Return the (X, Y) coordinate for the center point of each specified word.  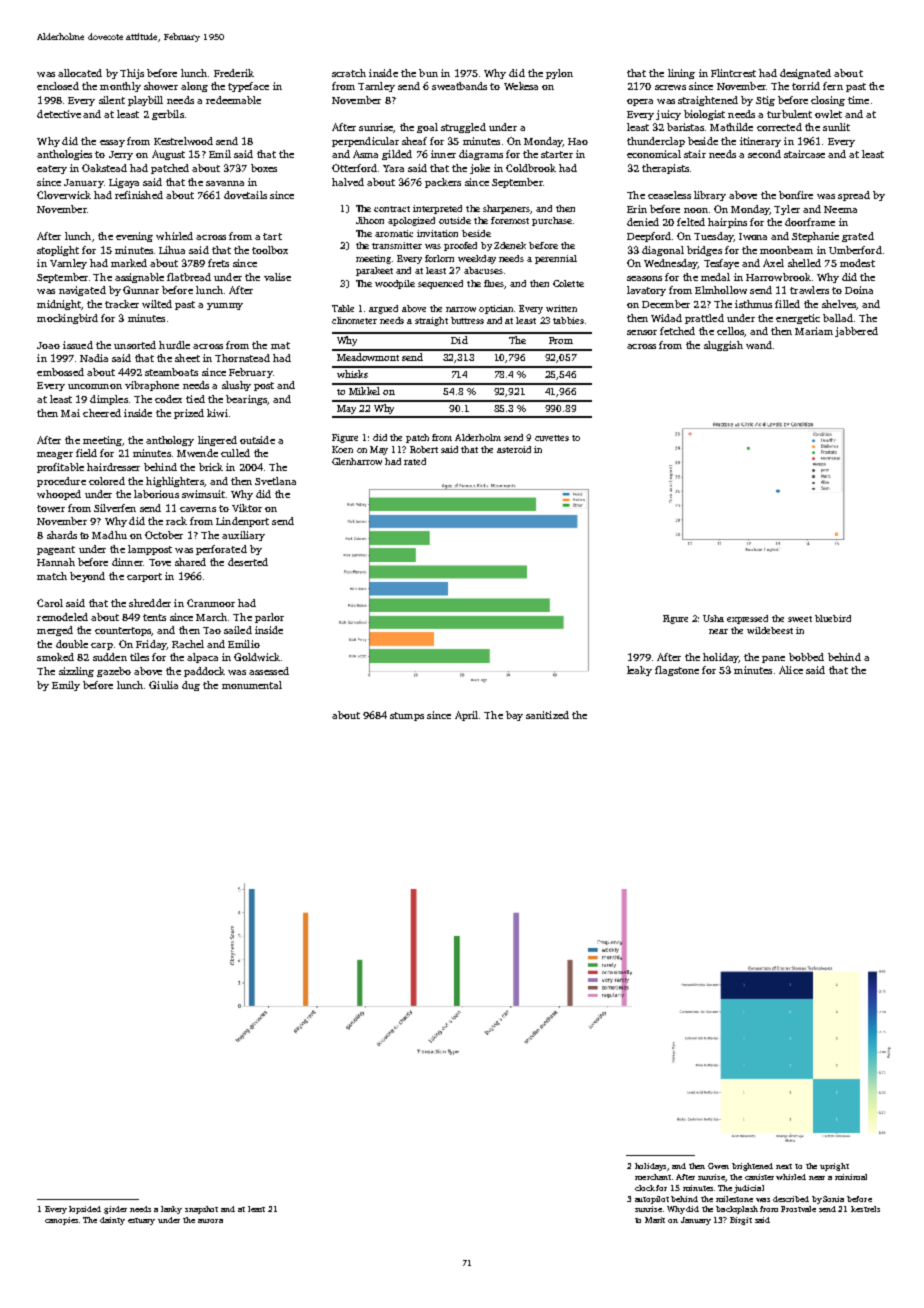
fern (833, 86)
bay (514, 716)
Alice (791, 670)
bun (428, 73)
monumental (252, 685)
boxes (264, 168)
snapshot (201, 1210)
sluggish (723, 346)
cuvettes (552, 438)
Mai (70, 413)
